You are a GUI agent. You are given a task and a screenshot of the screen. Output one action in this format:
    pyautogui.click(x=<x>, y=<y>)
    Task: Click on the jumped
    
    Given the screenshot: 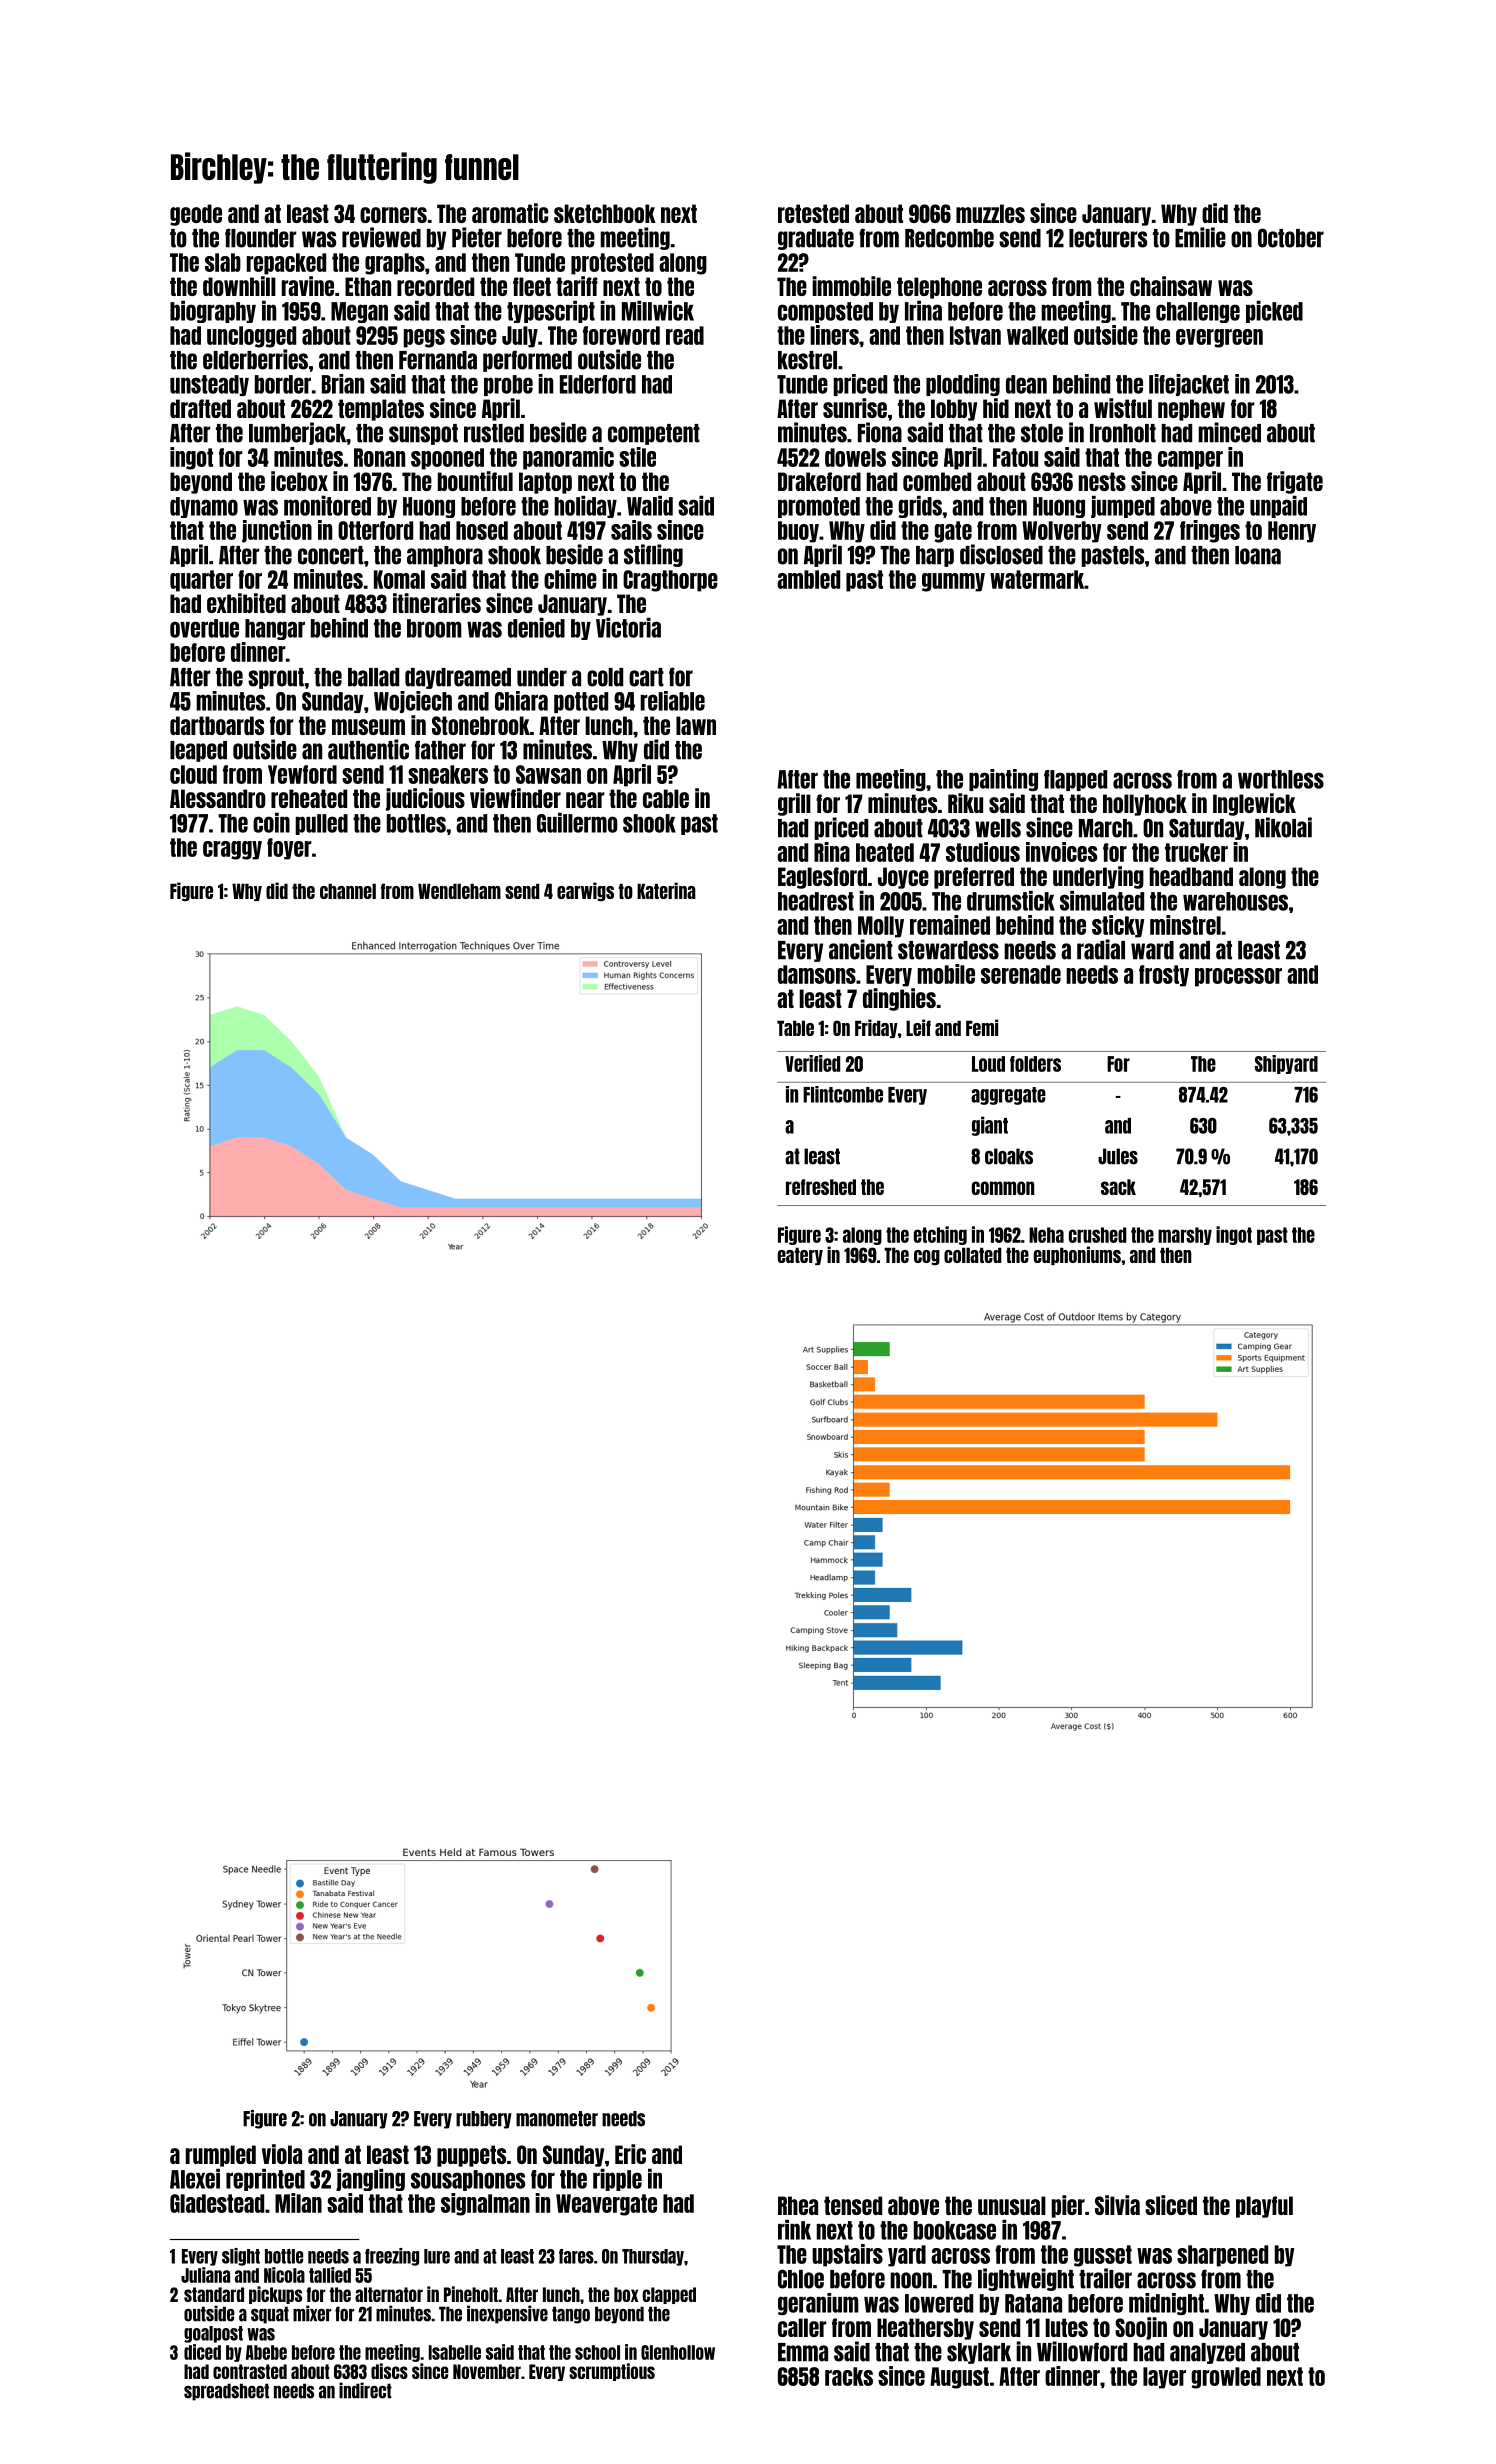 What is the action you would take?
    pyautogui.click(x=1123, y=507)
